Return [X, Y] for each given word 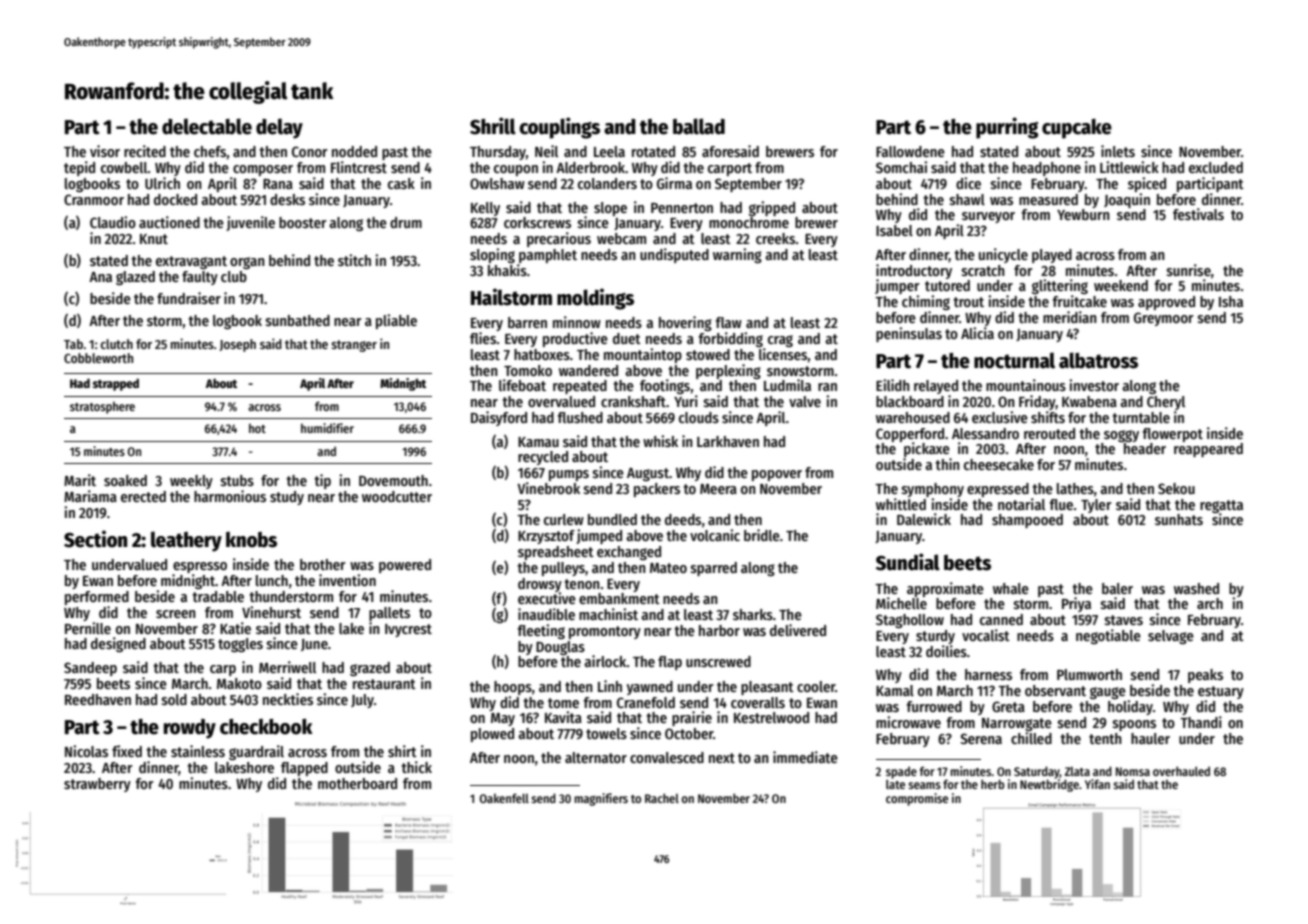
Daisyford [499, 418]
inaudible [546, 614]
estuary [1221, 692]
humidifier [327, 428]
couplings [559, 128]
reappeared [1208, 450]
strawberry [97, 785]
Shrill [493, 126]
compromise [917, 799]
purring [1007, 128]
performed [97, 598]
